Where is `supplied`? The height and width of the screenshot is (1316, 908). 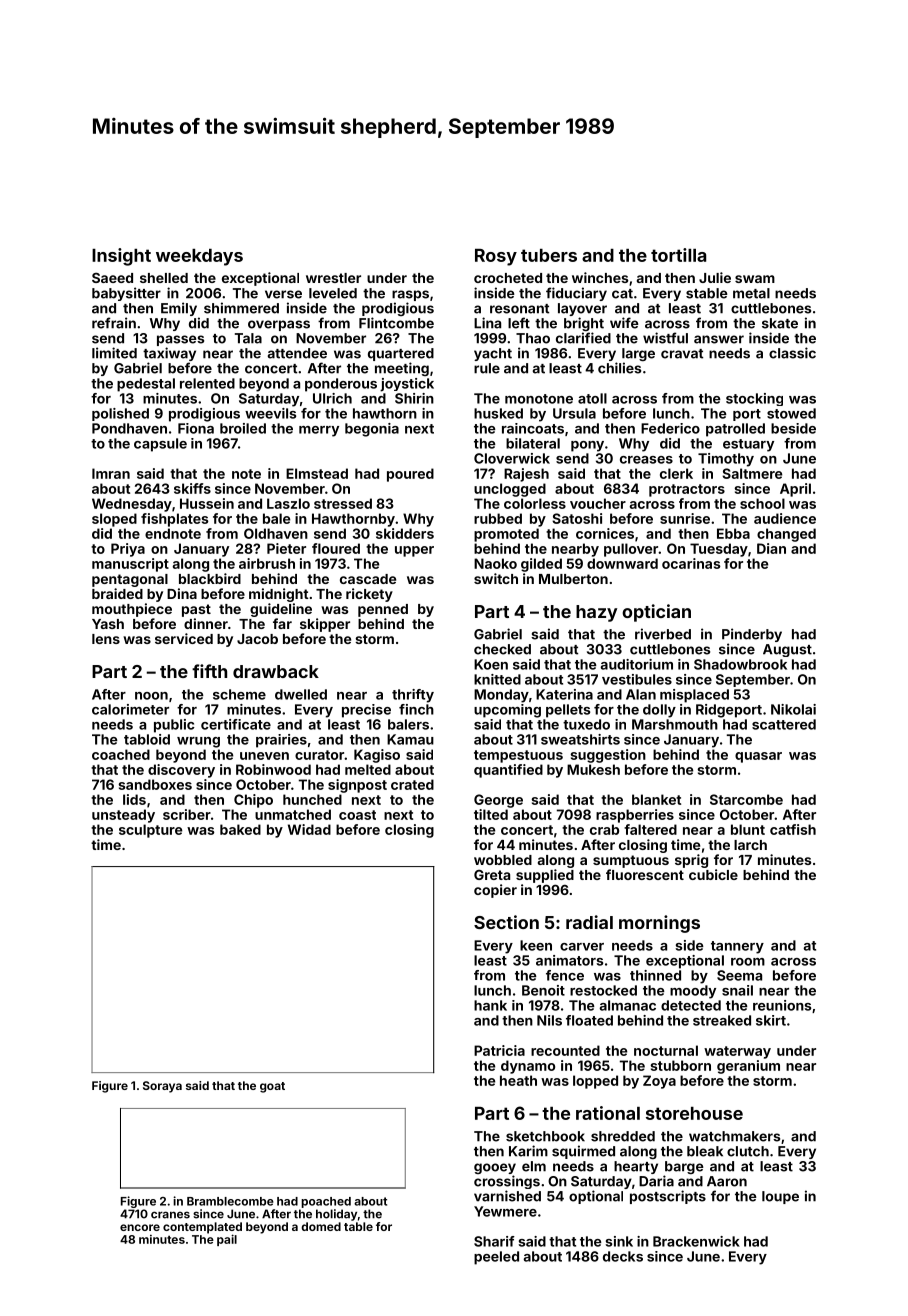 supplied is located at coordinates (545, 876).
